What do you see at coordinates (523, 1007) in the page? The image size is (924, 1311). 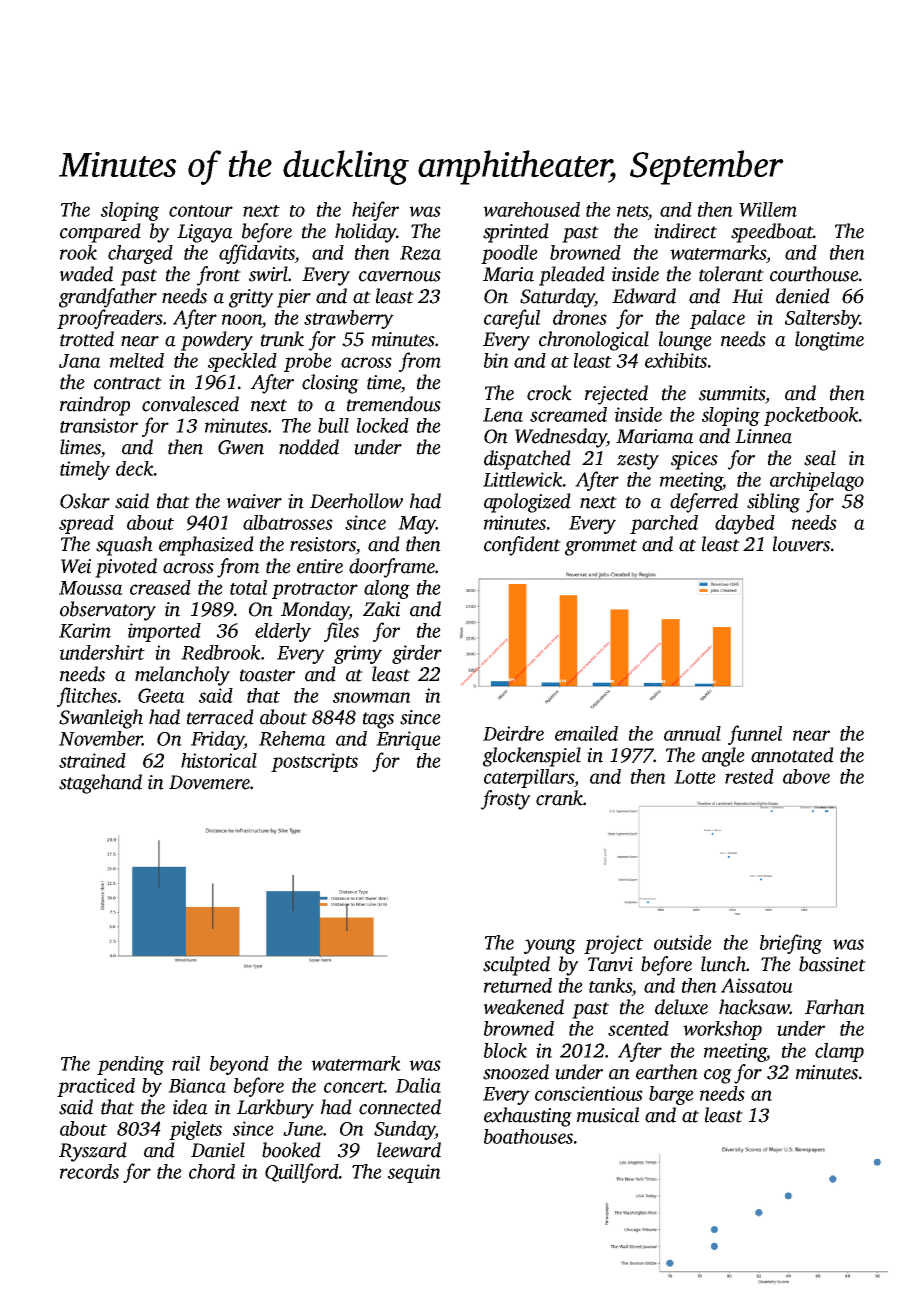 I see `weakened` at bounding box center [523, 1007].
